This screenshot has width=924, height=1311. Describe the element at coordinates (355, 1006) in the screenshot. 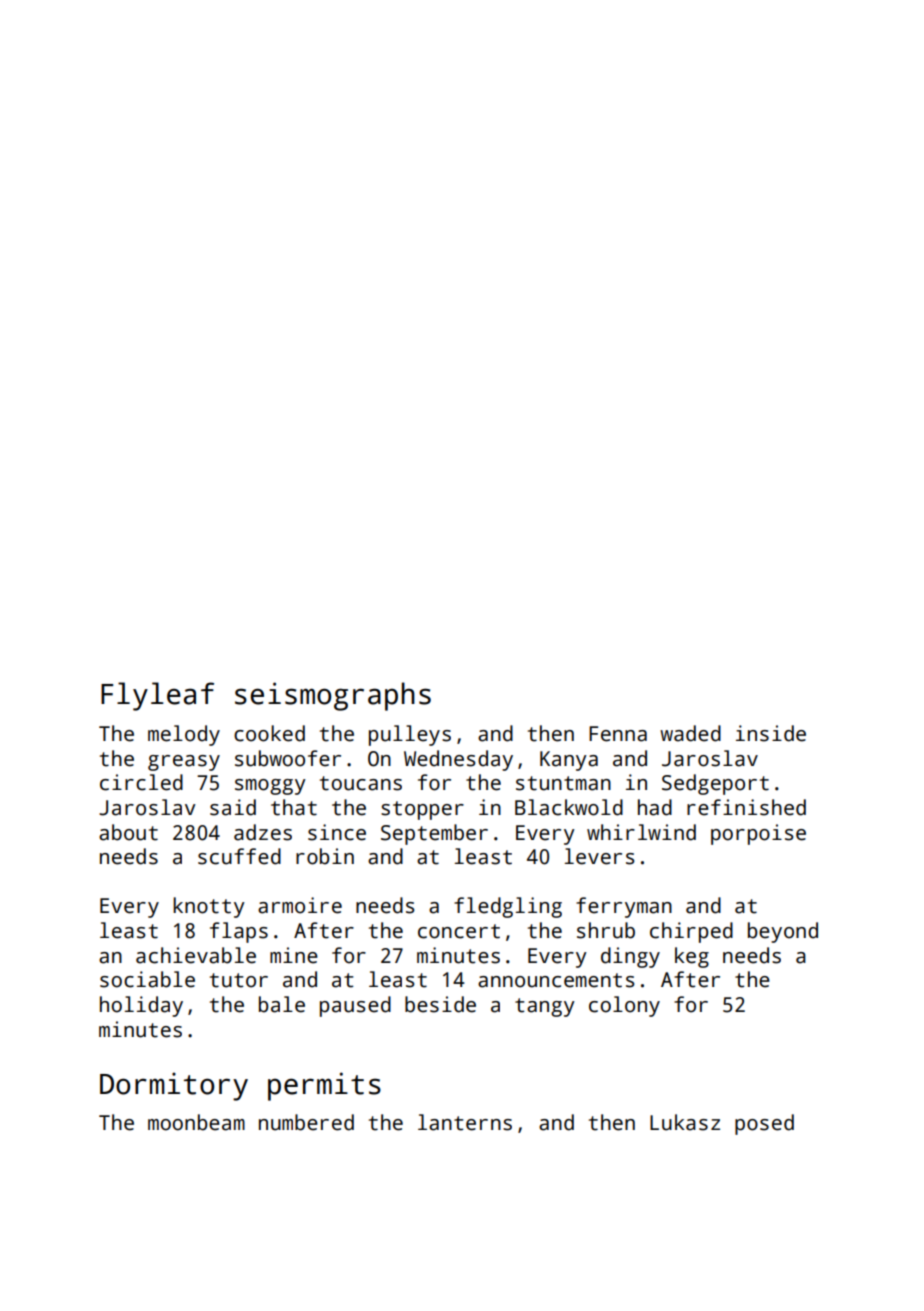

I see `paused` at that location.
